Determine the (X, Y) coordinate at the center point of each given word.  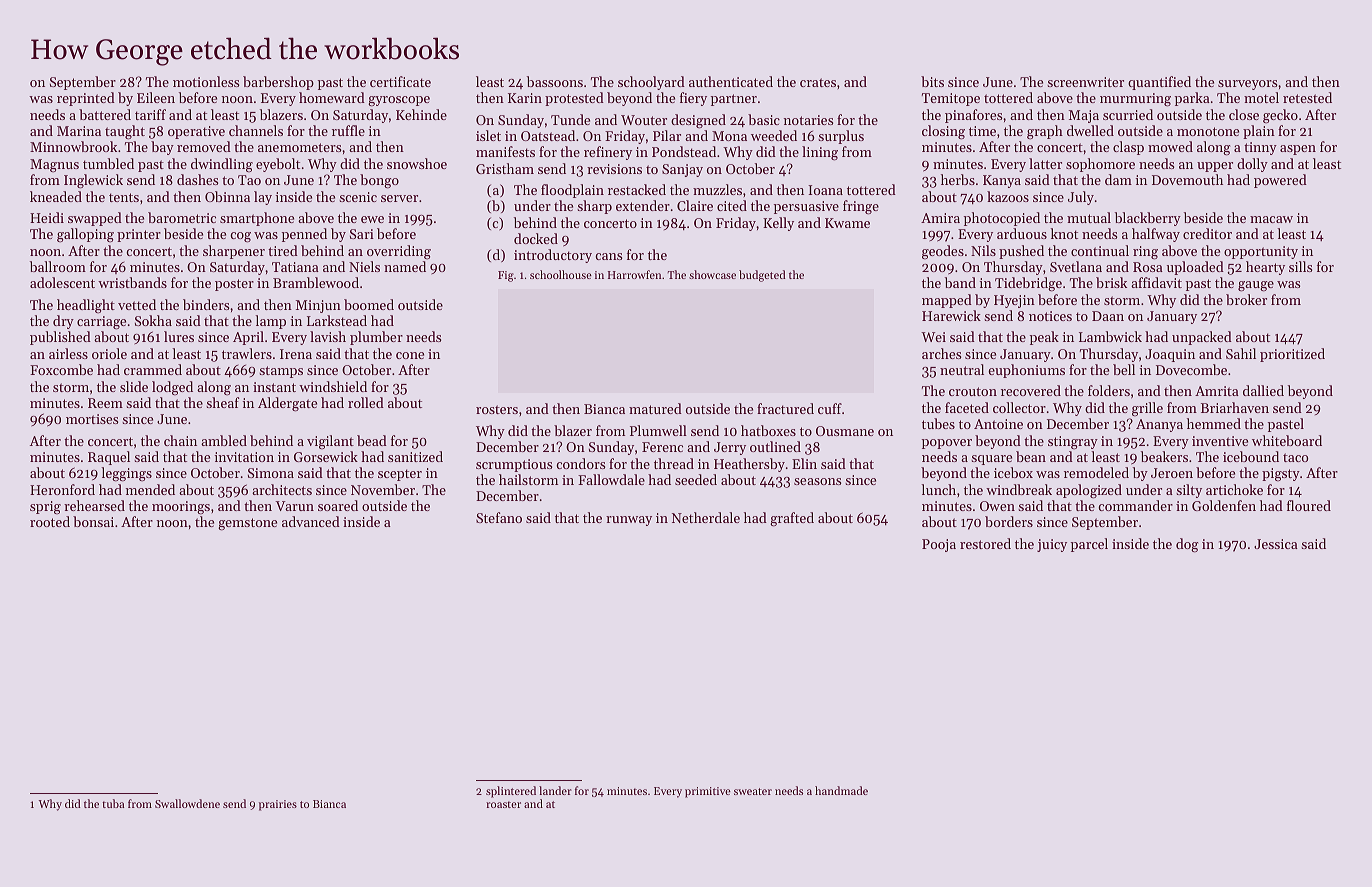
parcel (1089, 545)
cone (410, 355)
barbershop (278, 83)
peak (1044, 338)
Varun (294, 506)
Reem (105, 403)
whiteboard (1287, 440)
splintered (511, 792)
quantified (1159, 83)
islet (488, 135)
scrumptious (514, 465)
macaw (1271, 219)
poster (234, 285)
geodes (943, 252)
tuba (113, 803)
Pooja (939, 545)
